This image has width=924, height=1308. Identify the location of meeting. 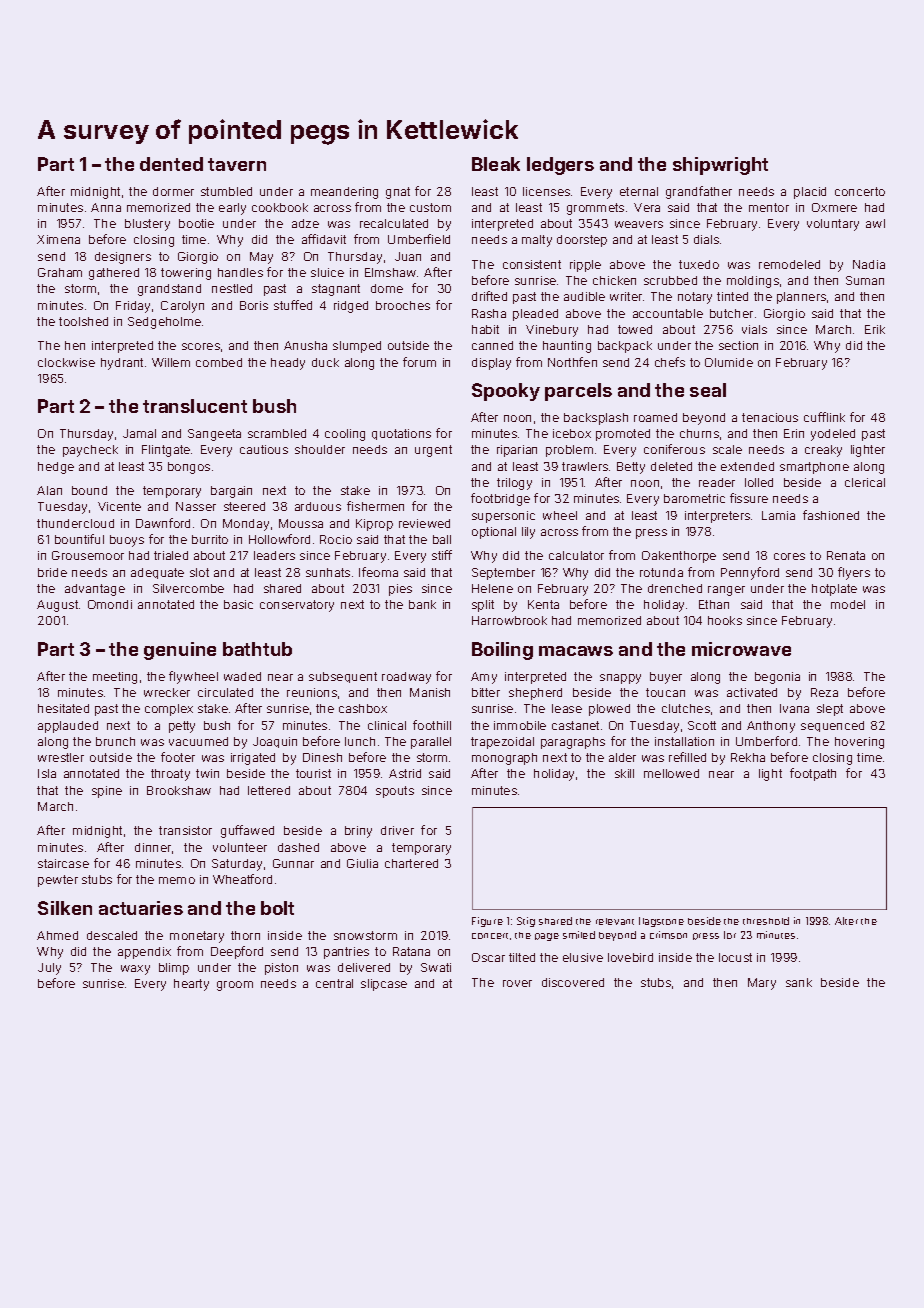
(115, 678).
